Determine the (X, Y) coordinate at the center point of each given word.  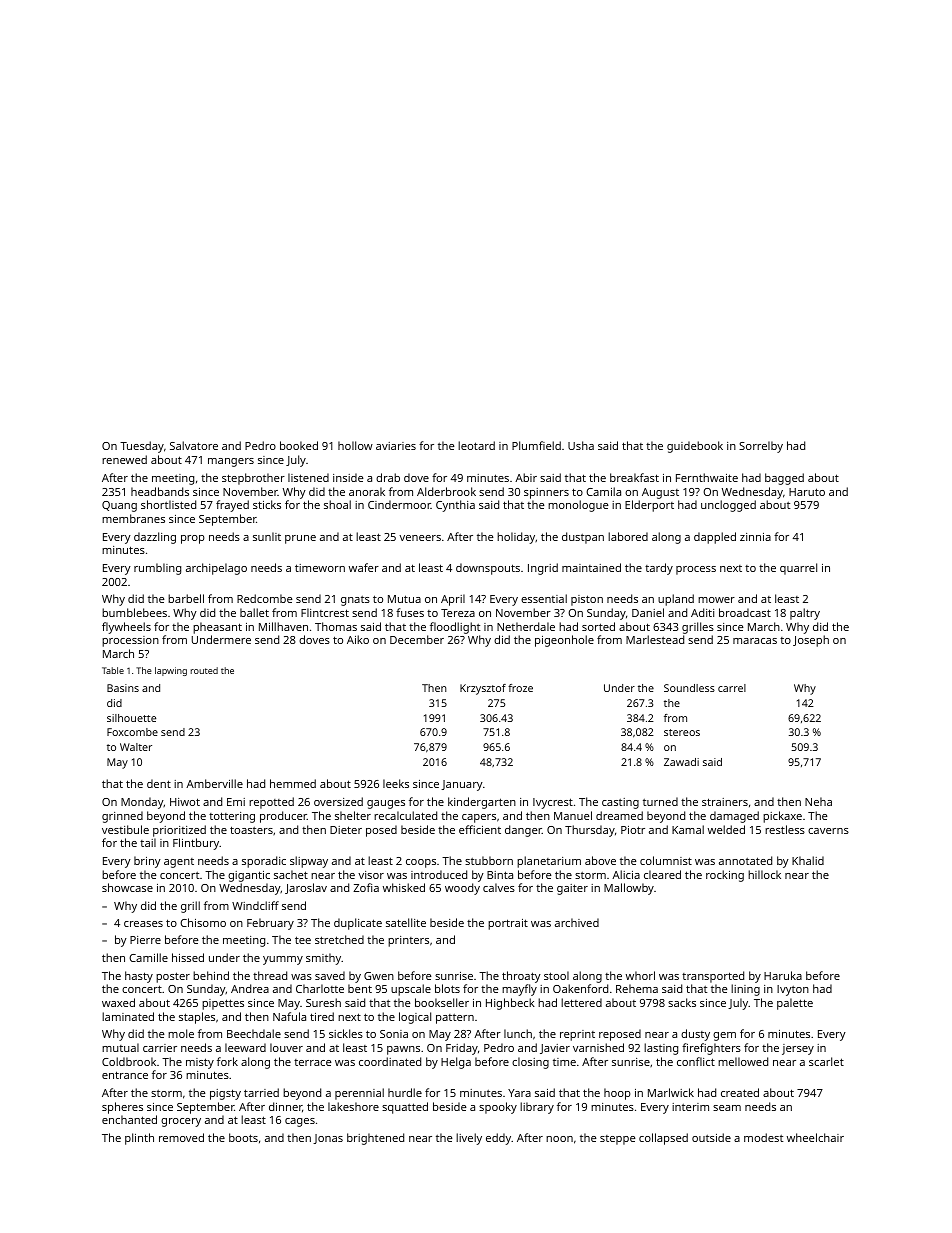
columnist (666, 860)
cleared (662, 874)
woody (462, 889)
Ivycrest (553, 803)
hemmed (293, 783)
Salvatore (194, 445)
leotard (476, 445)
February (270, 924)
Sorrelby (761, 447)
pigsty (225, 1094)
